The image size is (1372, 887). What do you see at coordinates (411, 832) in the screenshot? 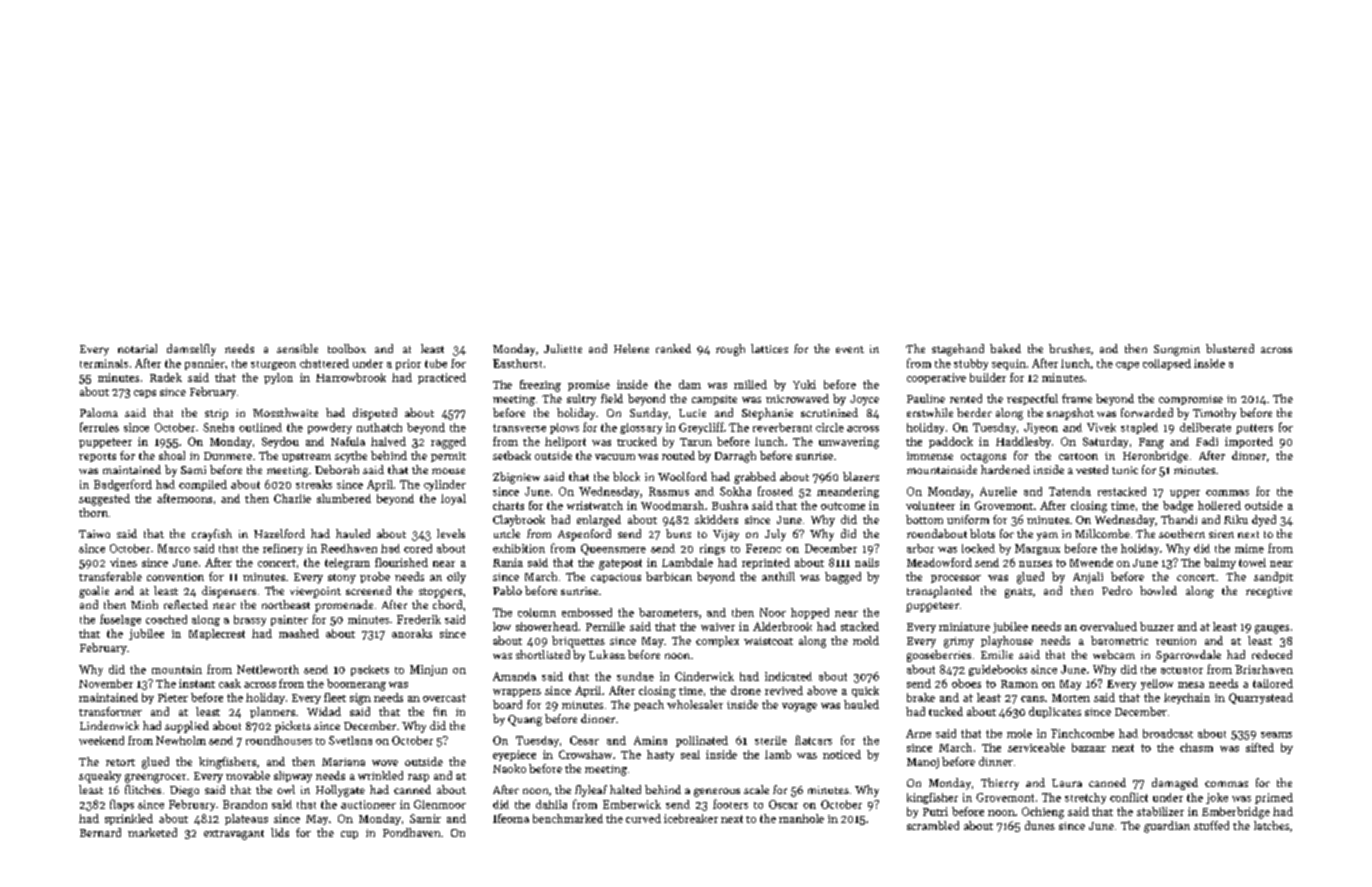
I see `Pondhaven` at bounding box center [411, 832].
